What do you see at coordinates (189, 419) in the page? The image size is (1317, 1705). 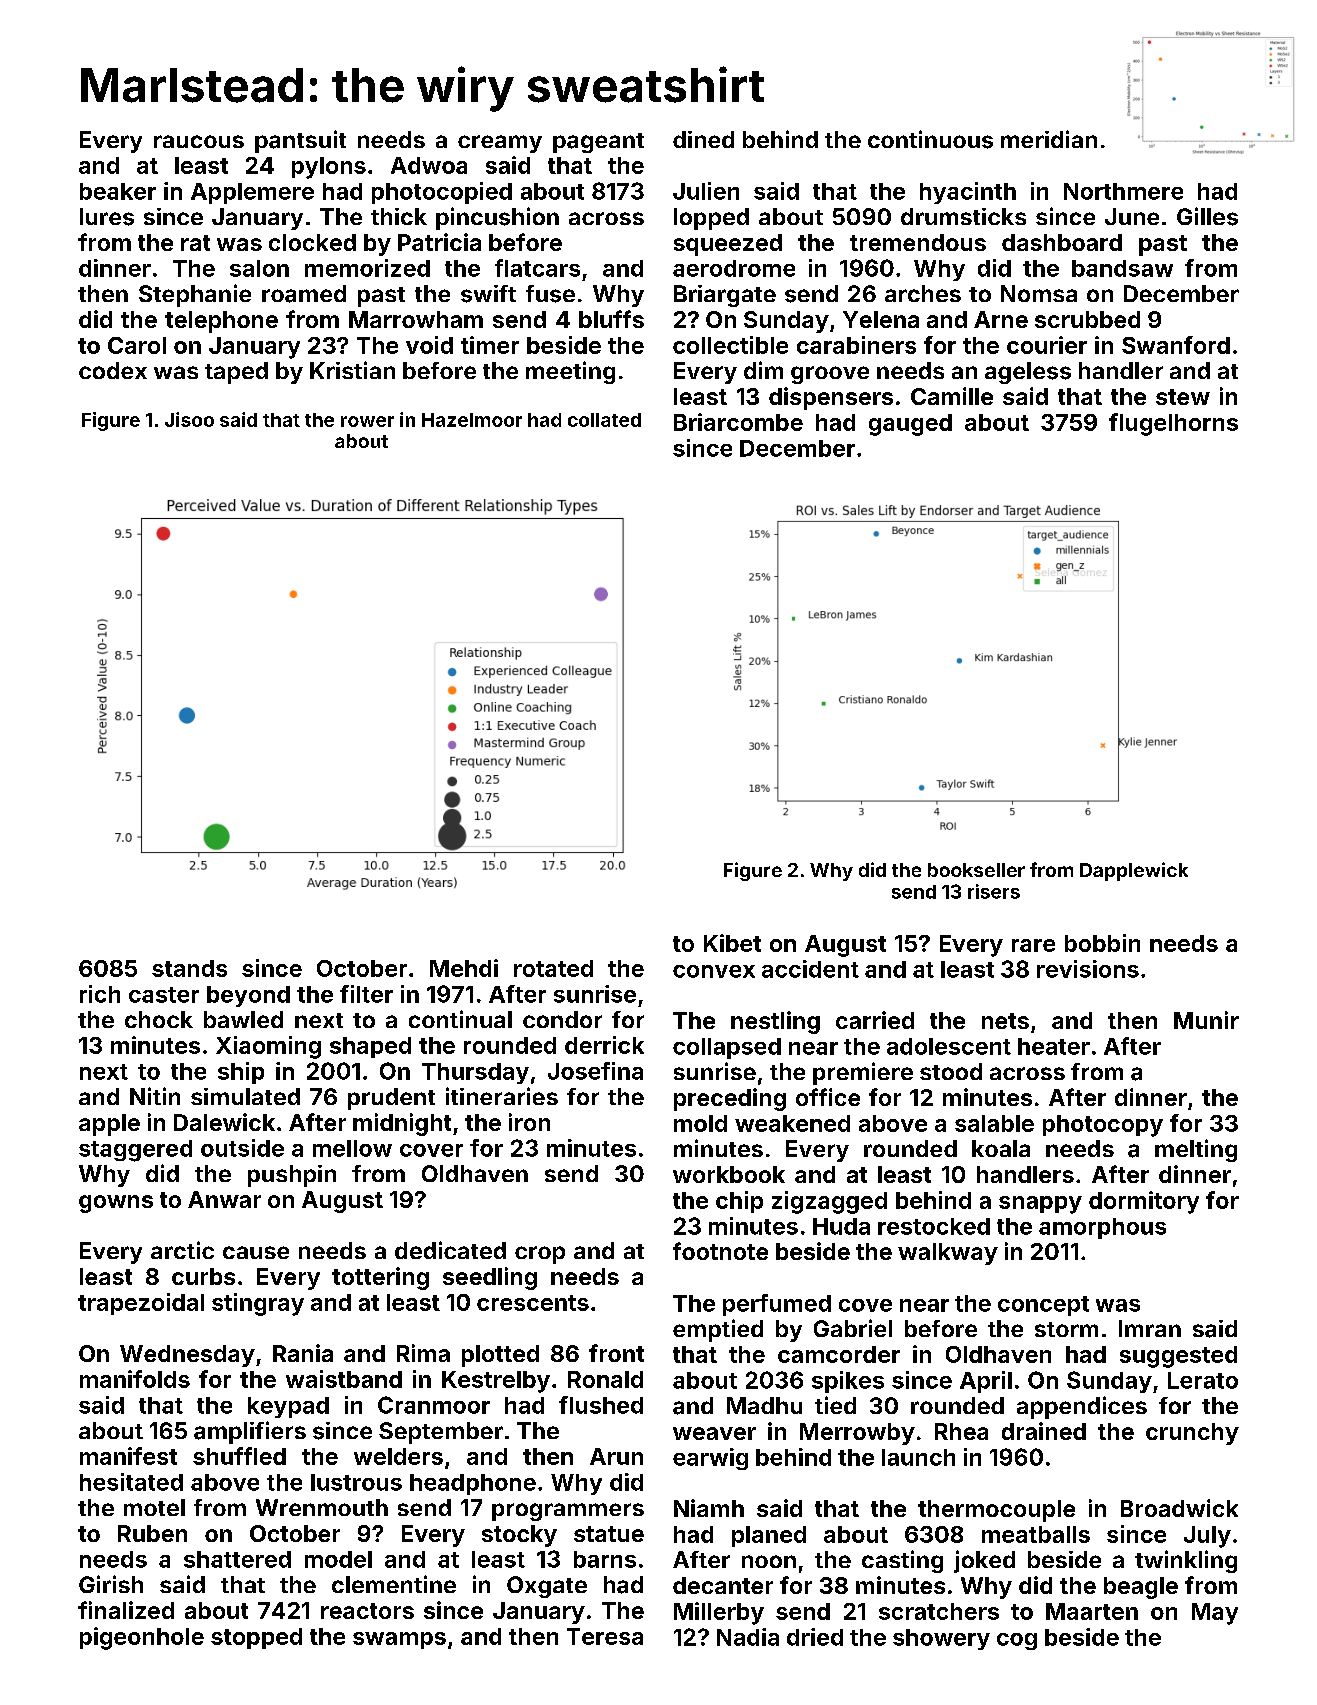 I see `Jisoo` at bounding box center [189, 419].
